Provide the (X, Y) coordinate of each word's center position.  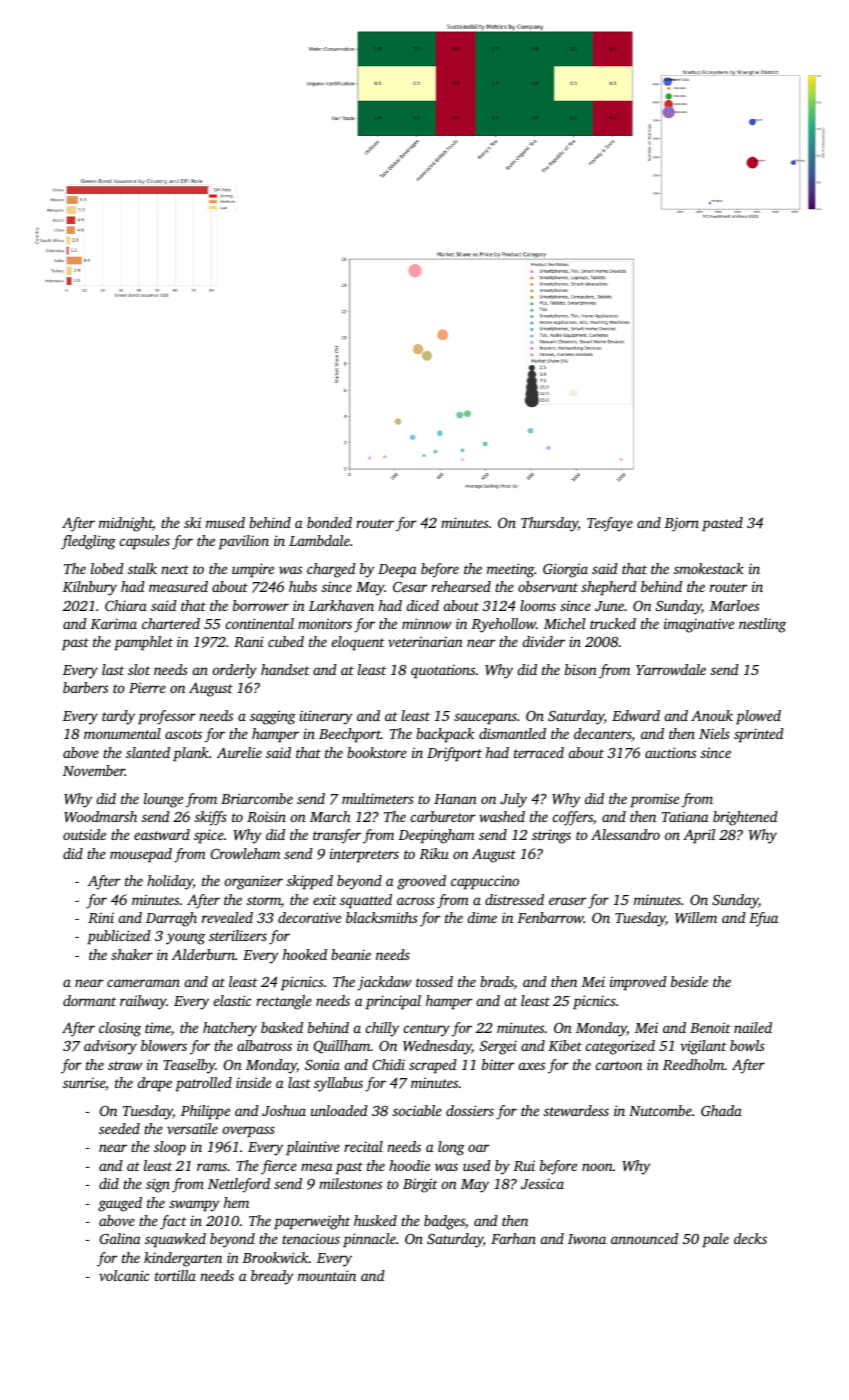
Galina (120, 1238)
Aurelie (239, 752)
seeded (119, 1128)
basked (282, 1027)
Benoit (710, 1027)
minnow (426, 623)
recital (363, 1146)
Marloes (734, 605)
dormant (89, 1000)
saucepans (485, 719)
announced (644, 1238)
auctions (670, 752)
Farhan (513, 1238)
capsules (145, 542)
